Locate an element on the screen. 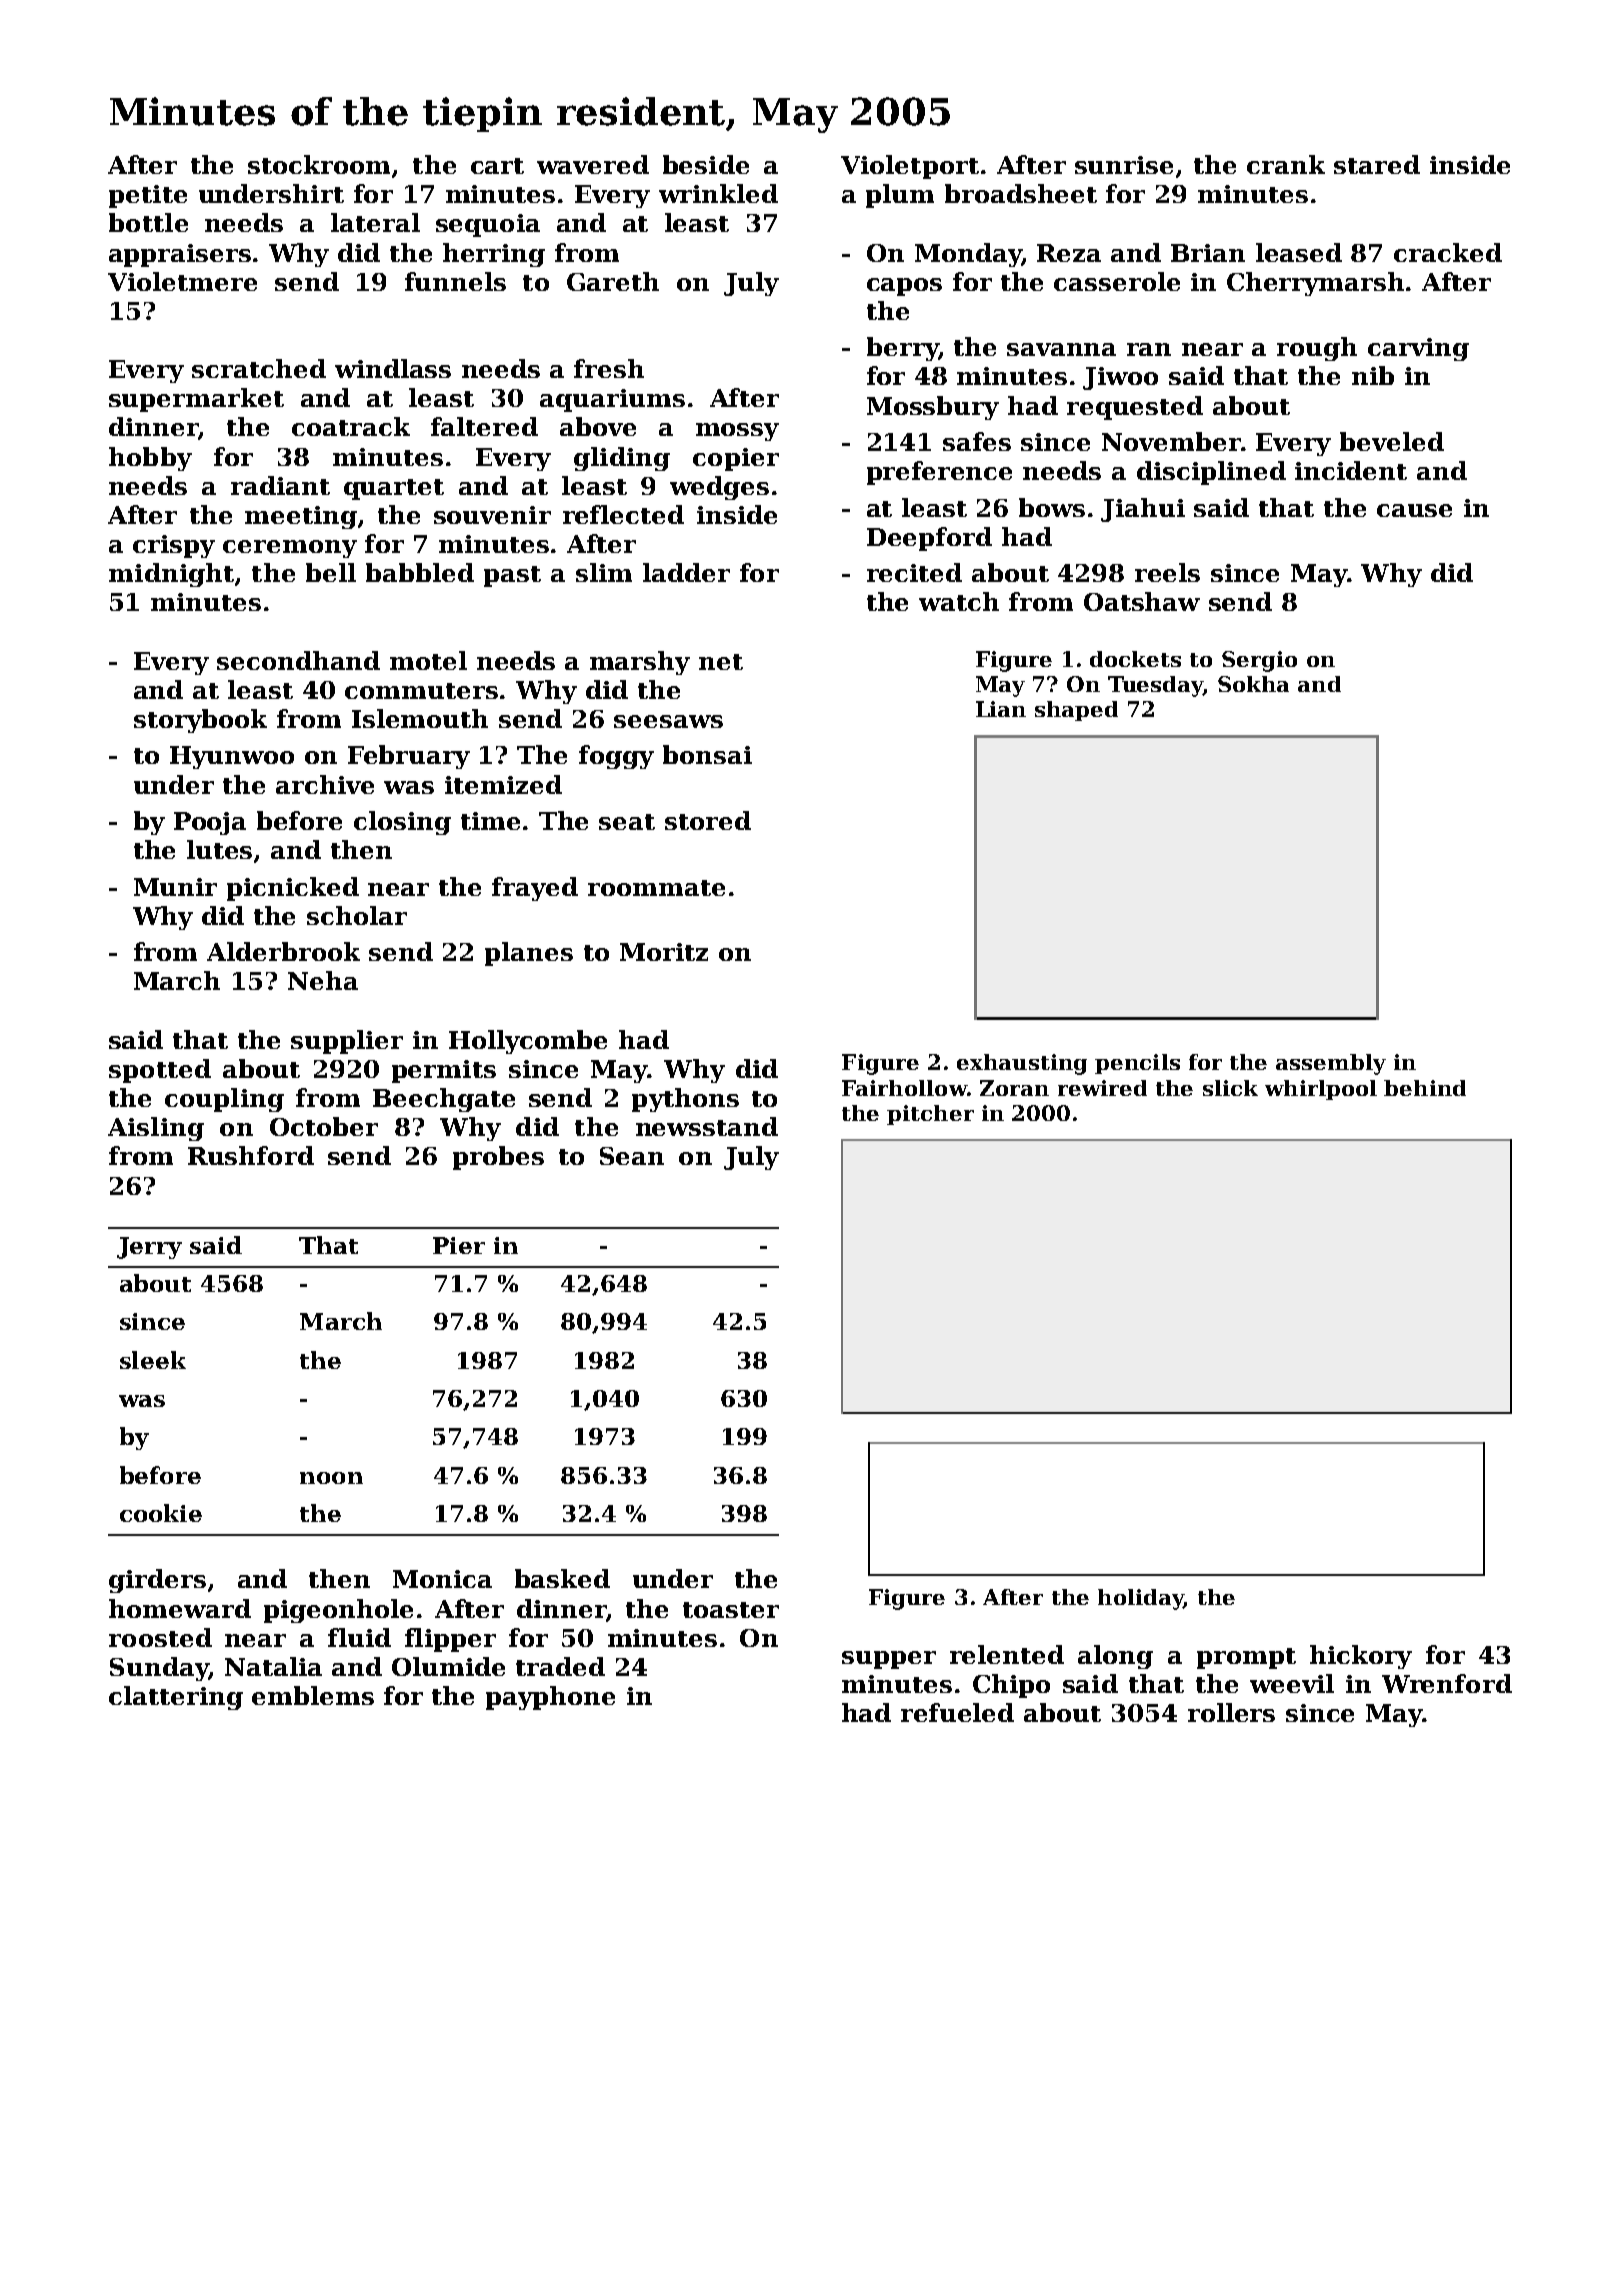 The width and height of the screenshot is (1620, 2292). Oatshaw is located at coordinates (1142, 601).
